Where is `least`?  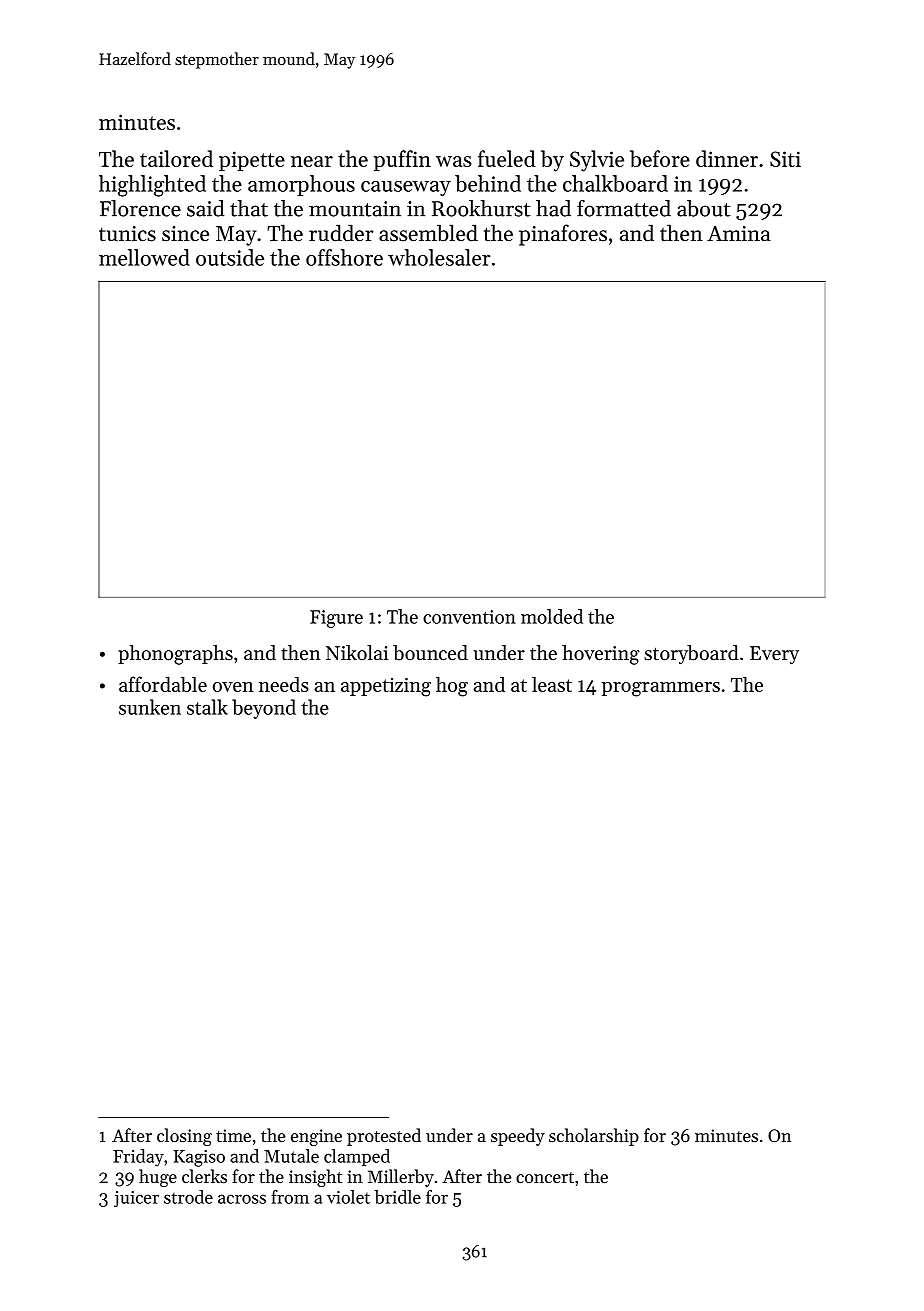
least is located at coordinates (552, 684).
